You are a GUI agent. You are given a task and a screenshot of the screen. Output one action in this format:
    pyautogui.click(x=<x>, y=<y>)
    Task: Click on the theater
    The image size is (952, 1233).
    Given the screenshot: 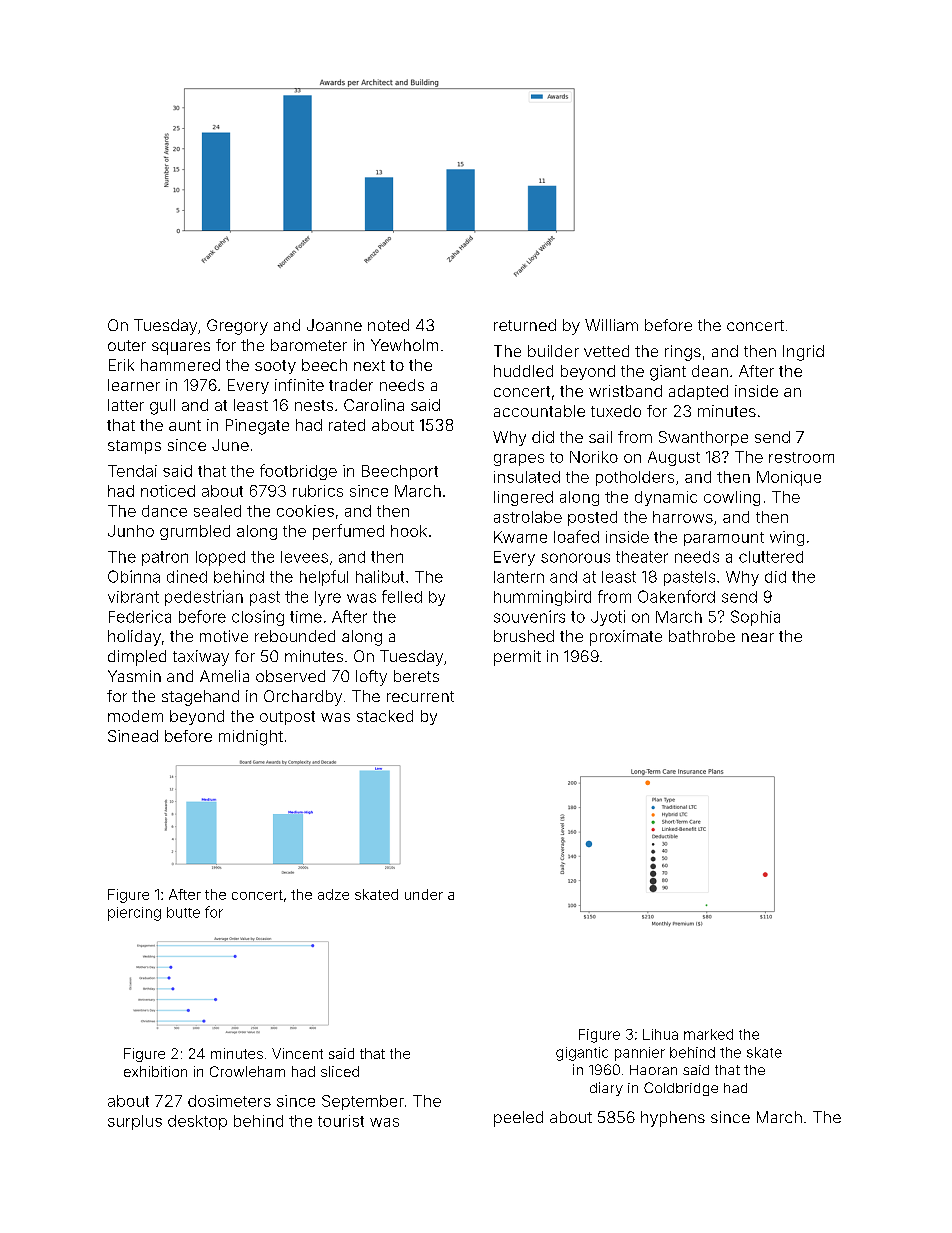 What is the action you would take?
    pyautogui.click(x=642, y=557)
